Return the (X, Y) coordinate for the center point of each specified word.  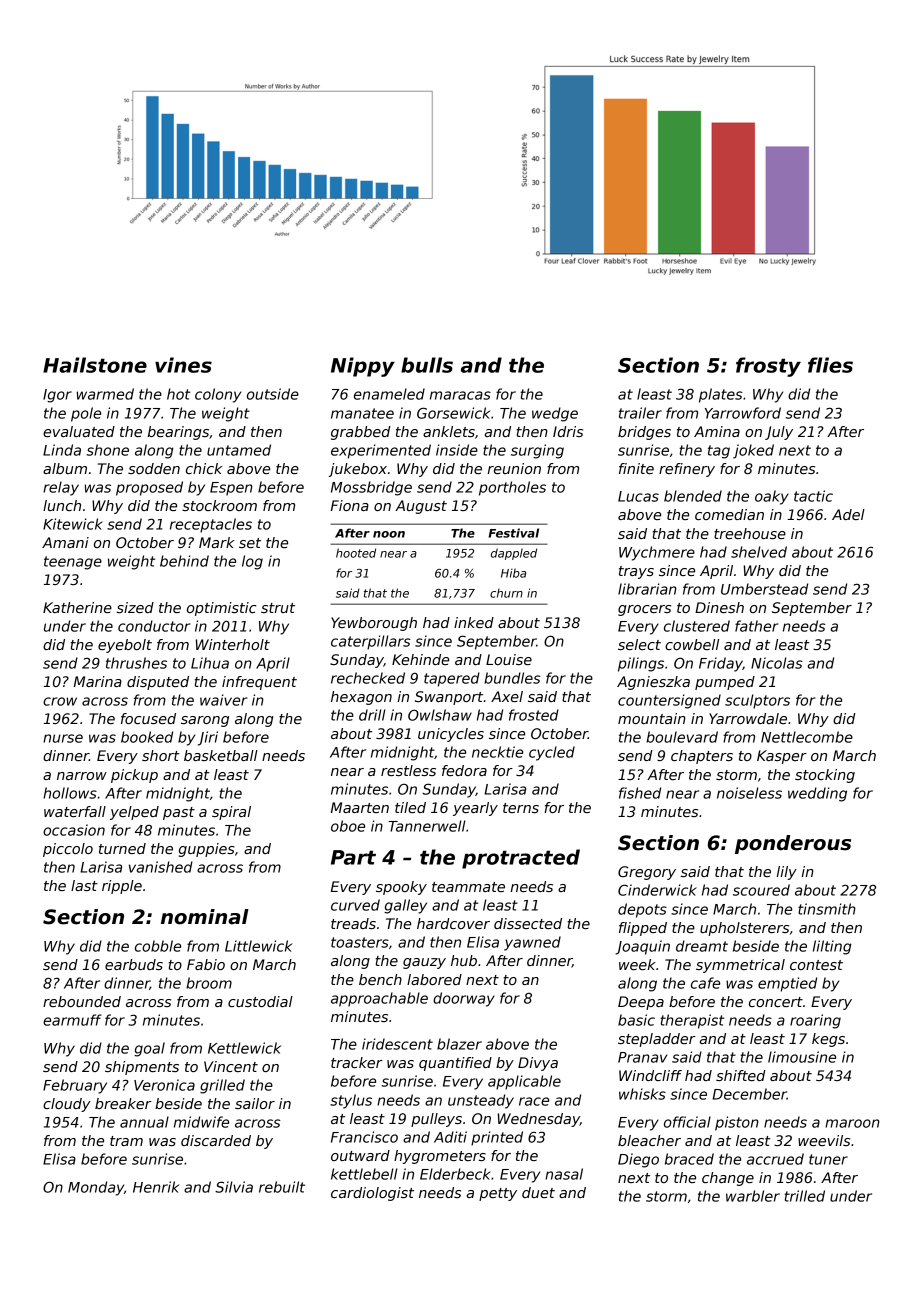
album (65, 468)
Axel (507, 696)
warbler (753, 1196)
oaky (772, 497)
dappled (514, 554)
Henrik (156, 1187)
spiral (231, 813)
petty (498, 1194)
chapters (702, 757)
